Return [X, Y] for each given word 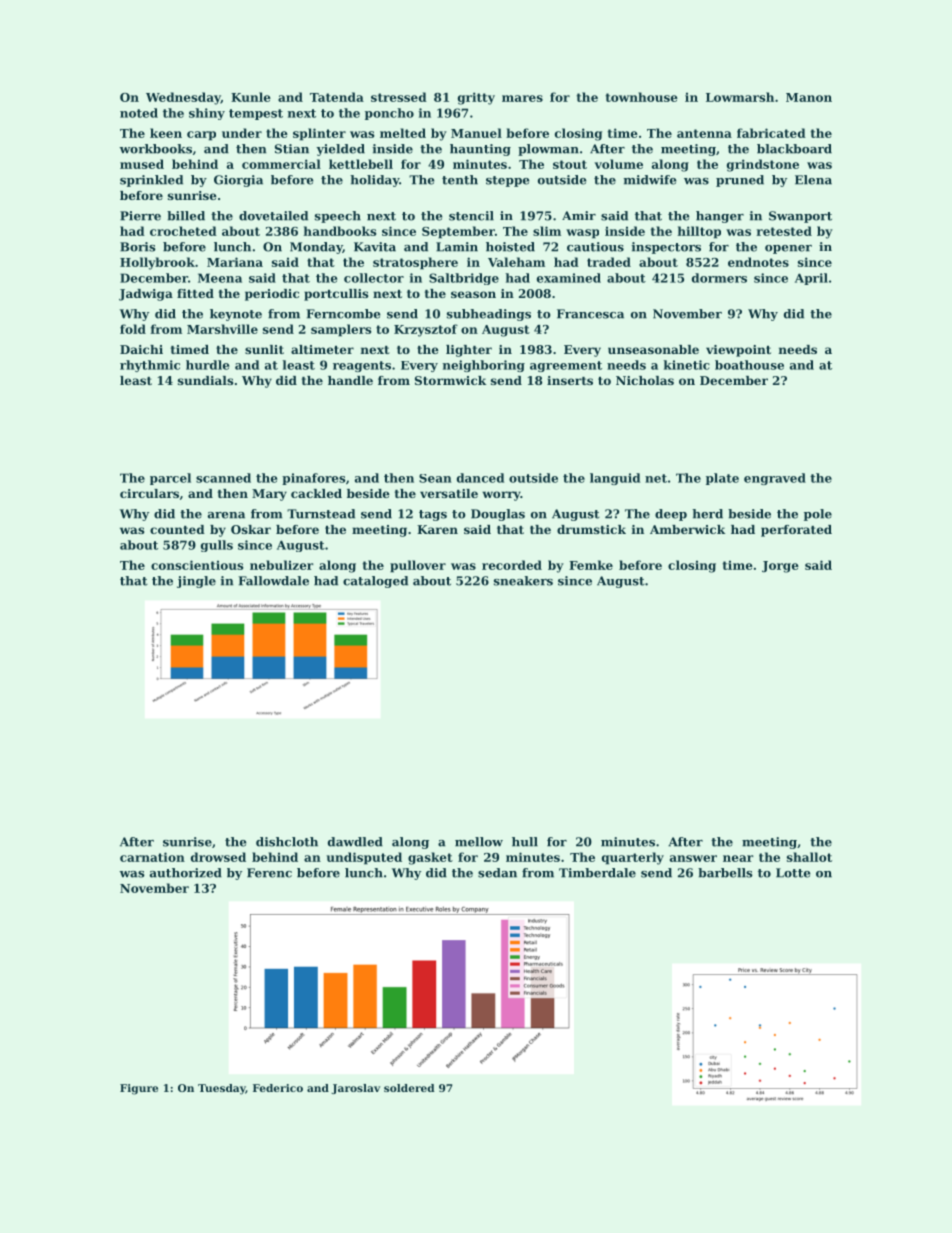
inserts [570, 380]
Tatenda [337, 97]
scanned [223, 478]
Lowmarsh [740, 97]
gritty [476, 98]
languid [615, 479]
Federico [278, 1088]
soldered [409, 1088]
